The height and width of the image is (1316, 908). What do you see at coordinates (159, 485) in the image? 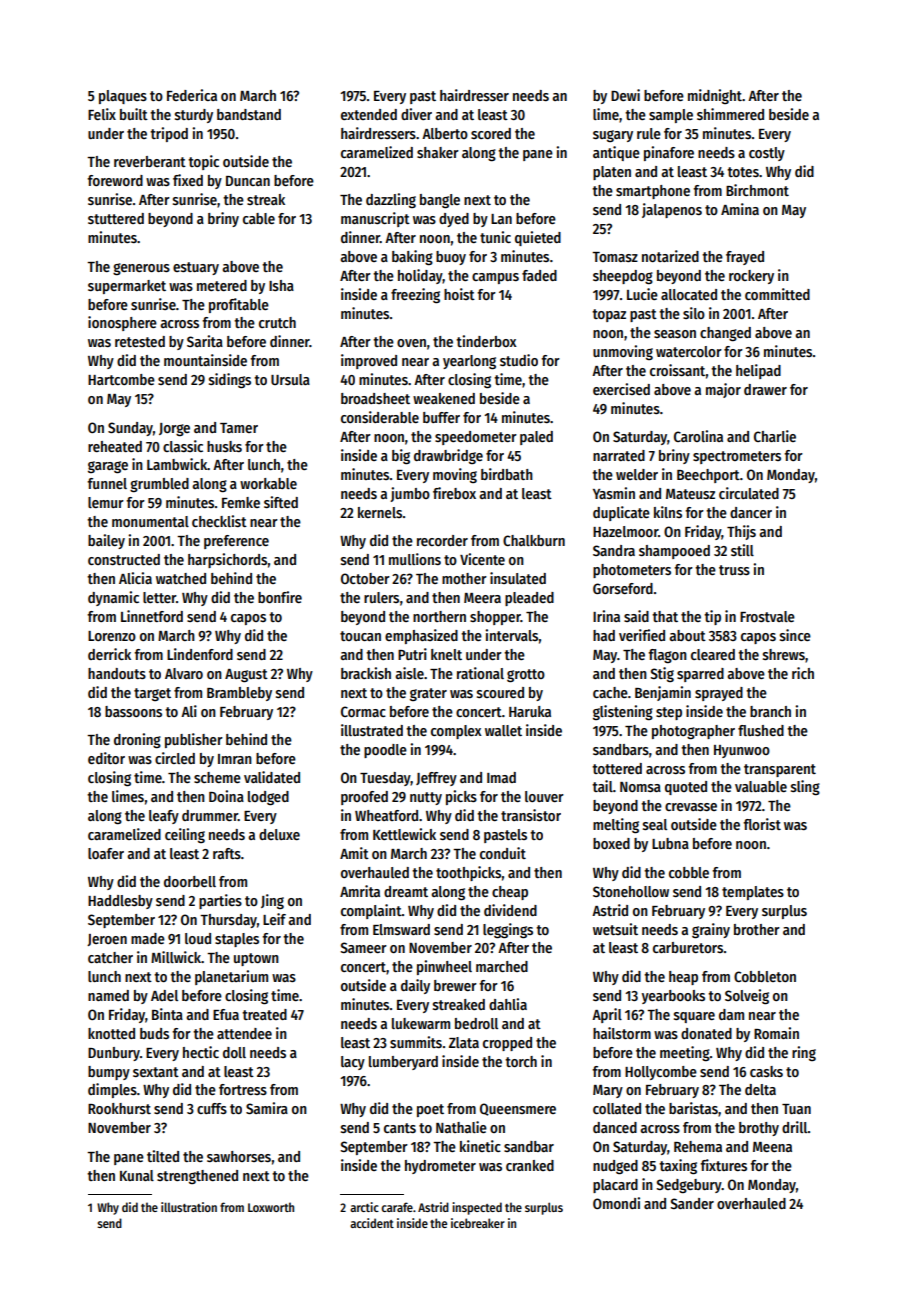
I see `grumbled` at bounding box center [159, 485].
